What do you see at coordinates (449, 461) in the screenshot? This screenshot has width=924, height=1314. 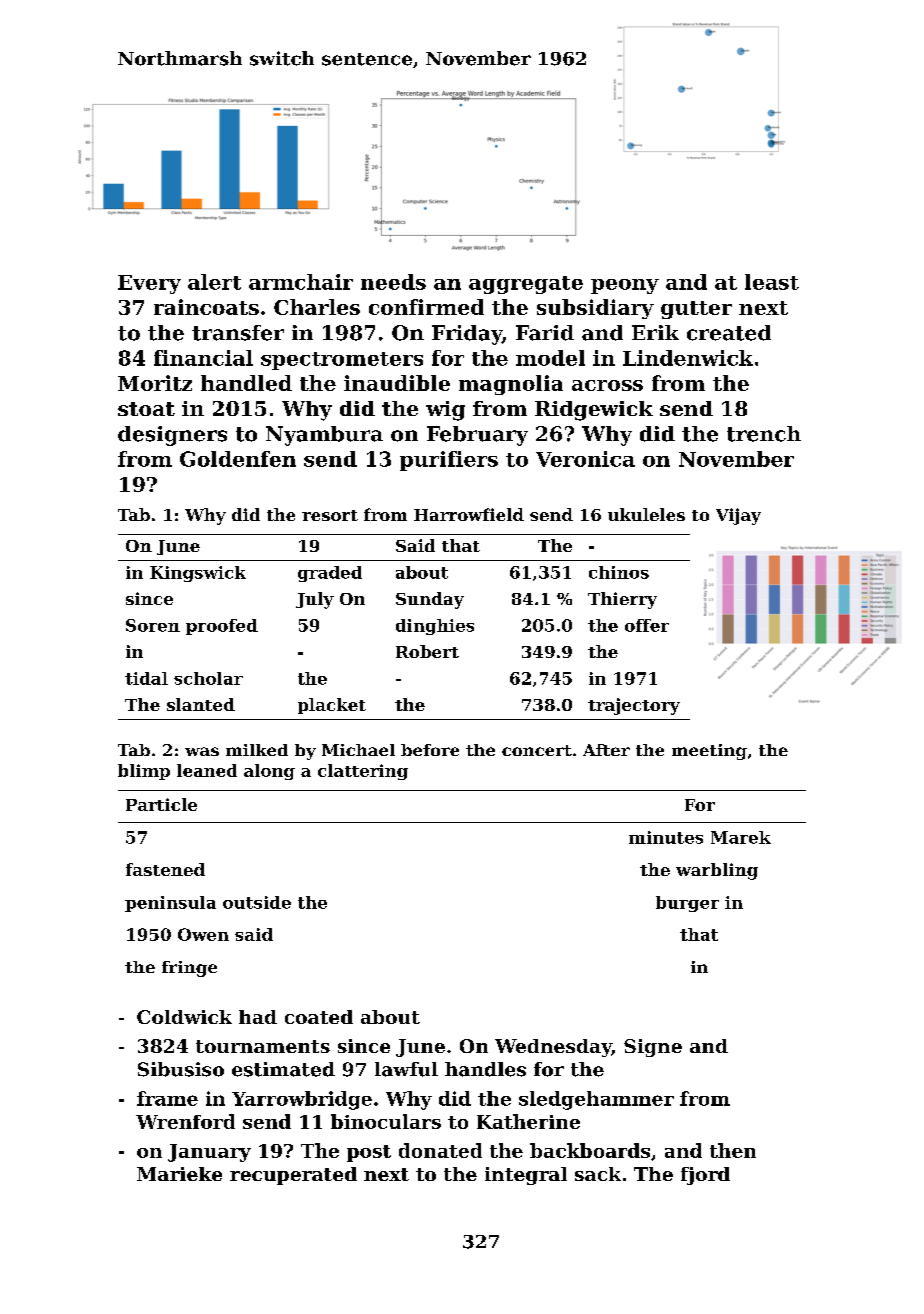 I see `purifiers` at bounding box center [449, 461].
